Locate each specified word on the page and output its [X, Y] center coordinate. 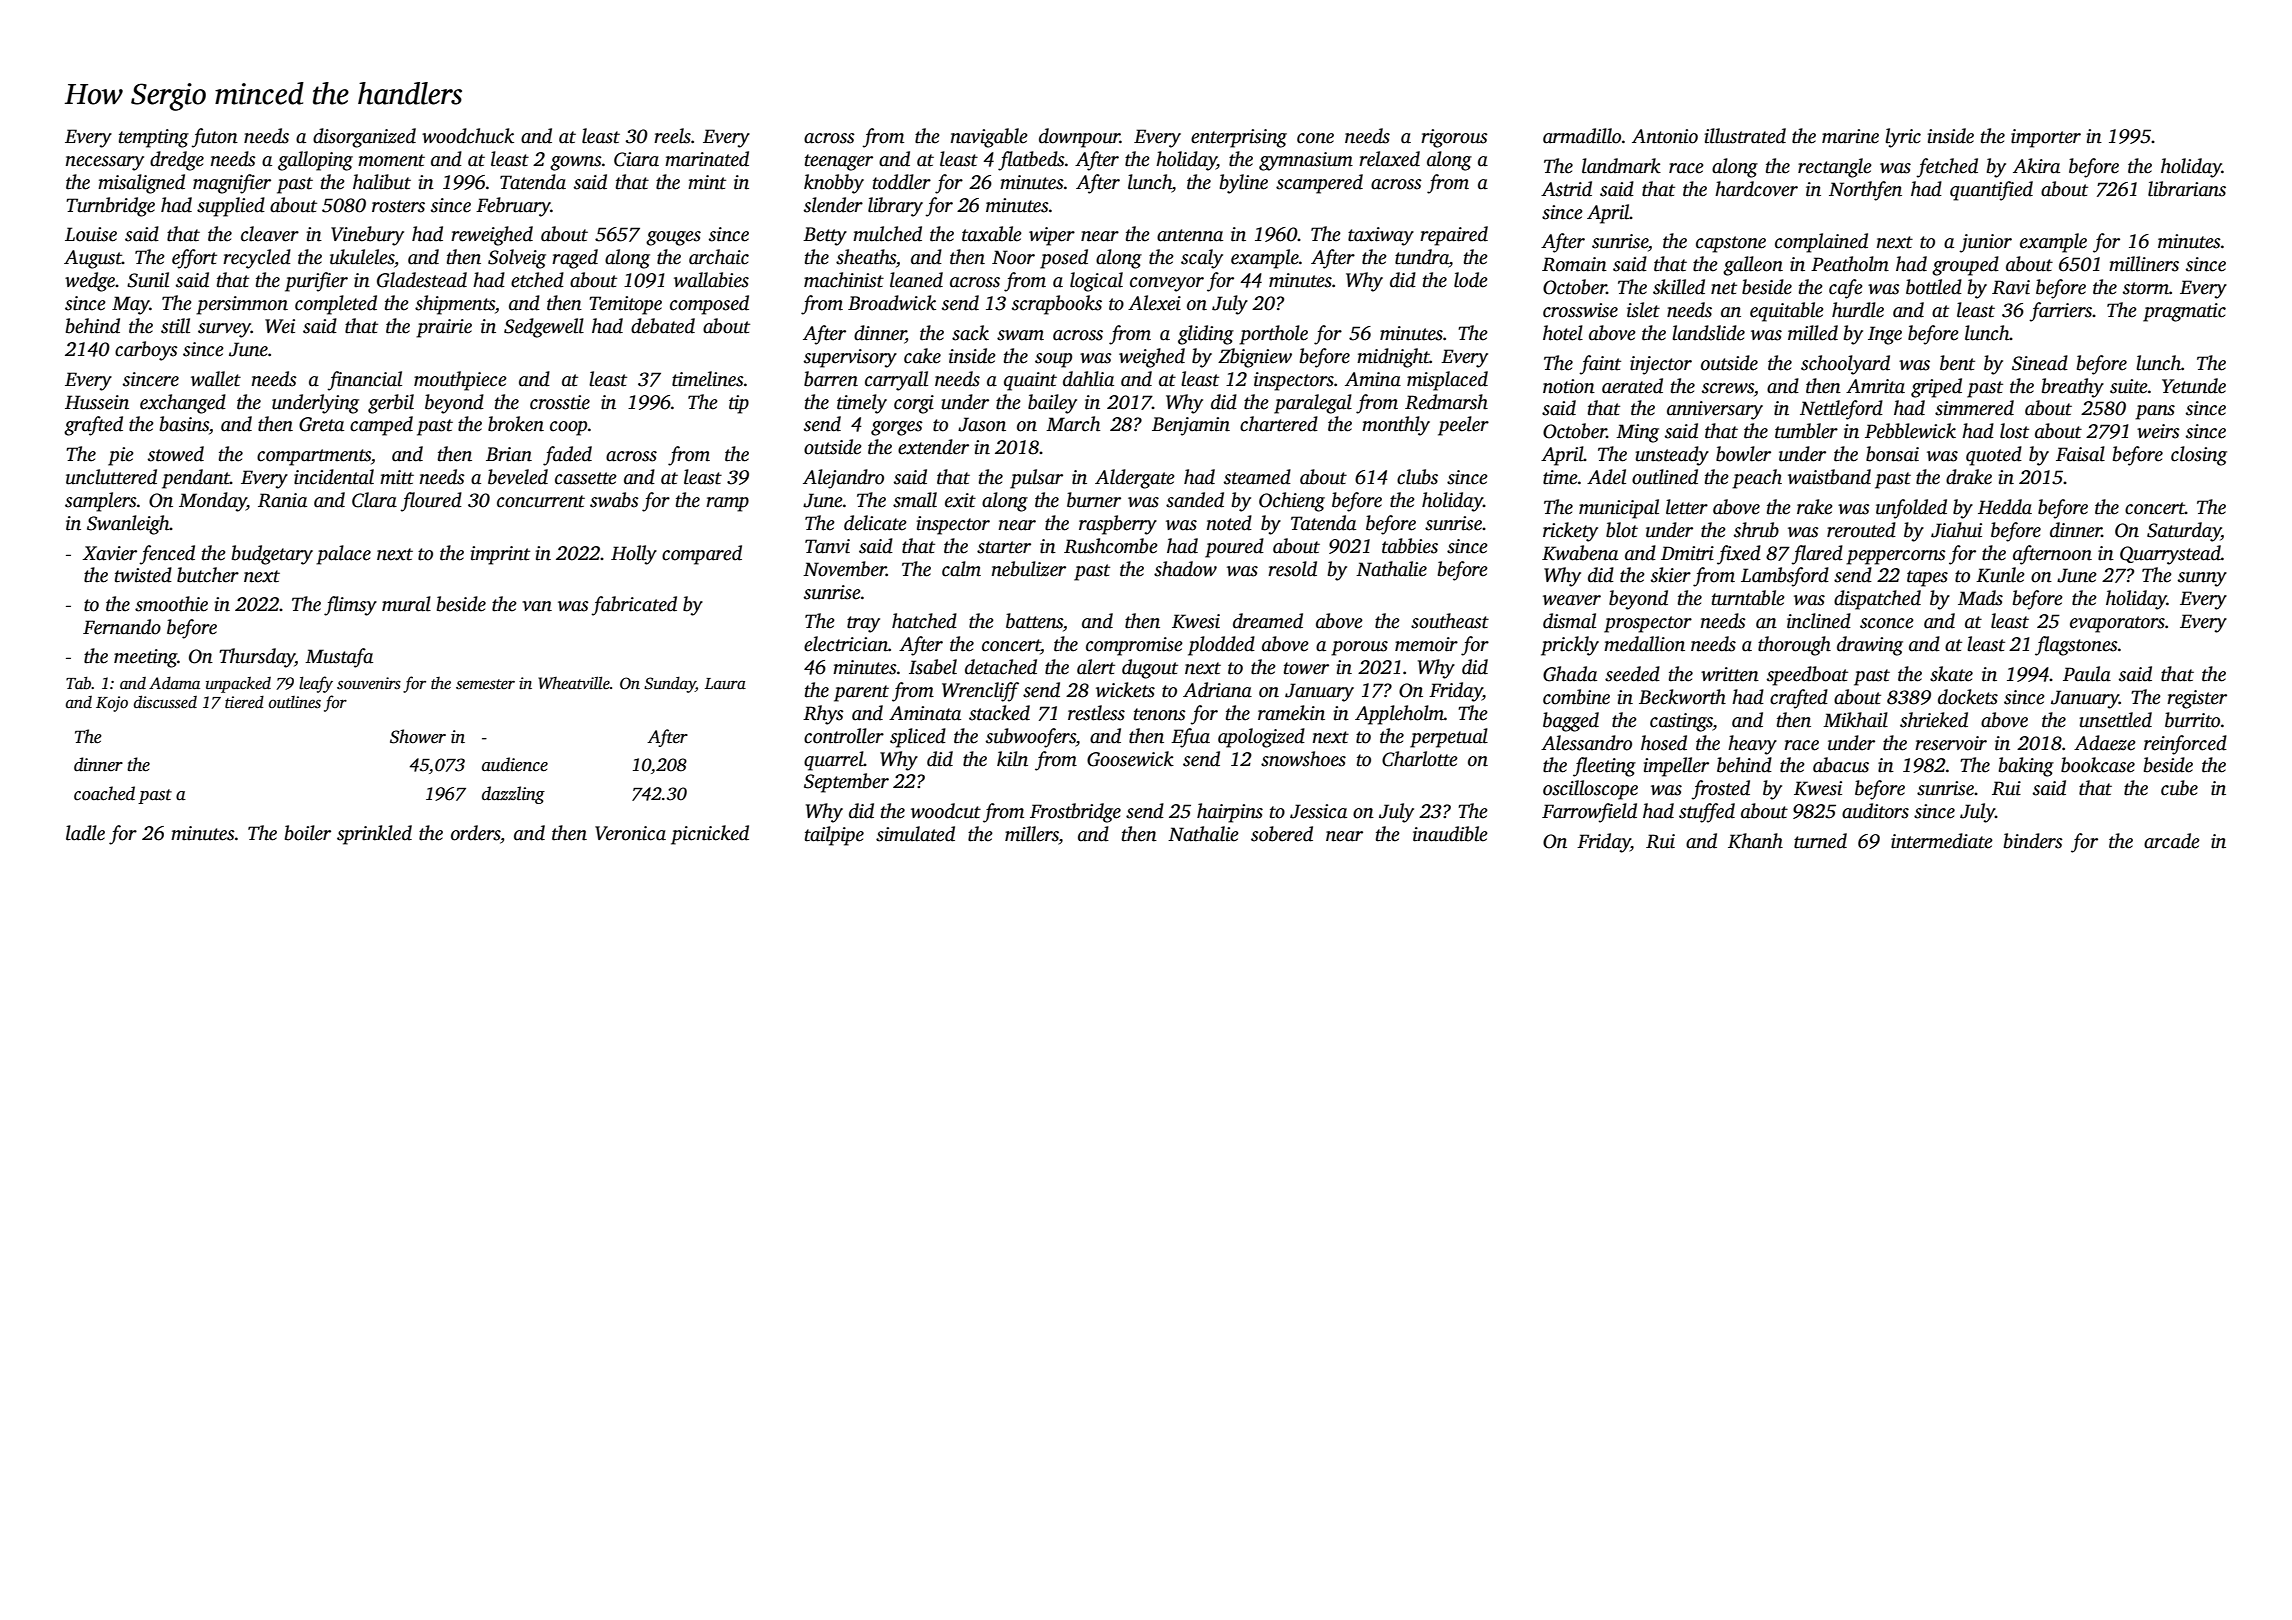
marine [1850, 136]
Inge [1885, 335]
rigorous [1454, 138]
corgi [914, 404]
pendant [196, 479]
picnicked [710, 835]
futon [214, 138]
